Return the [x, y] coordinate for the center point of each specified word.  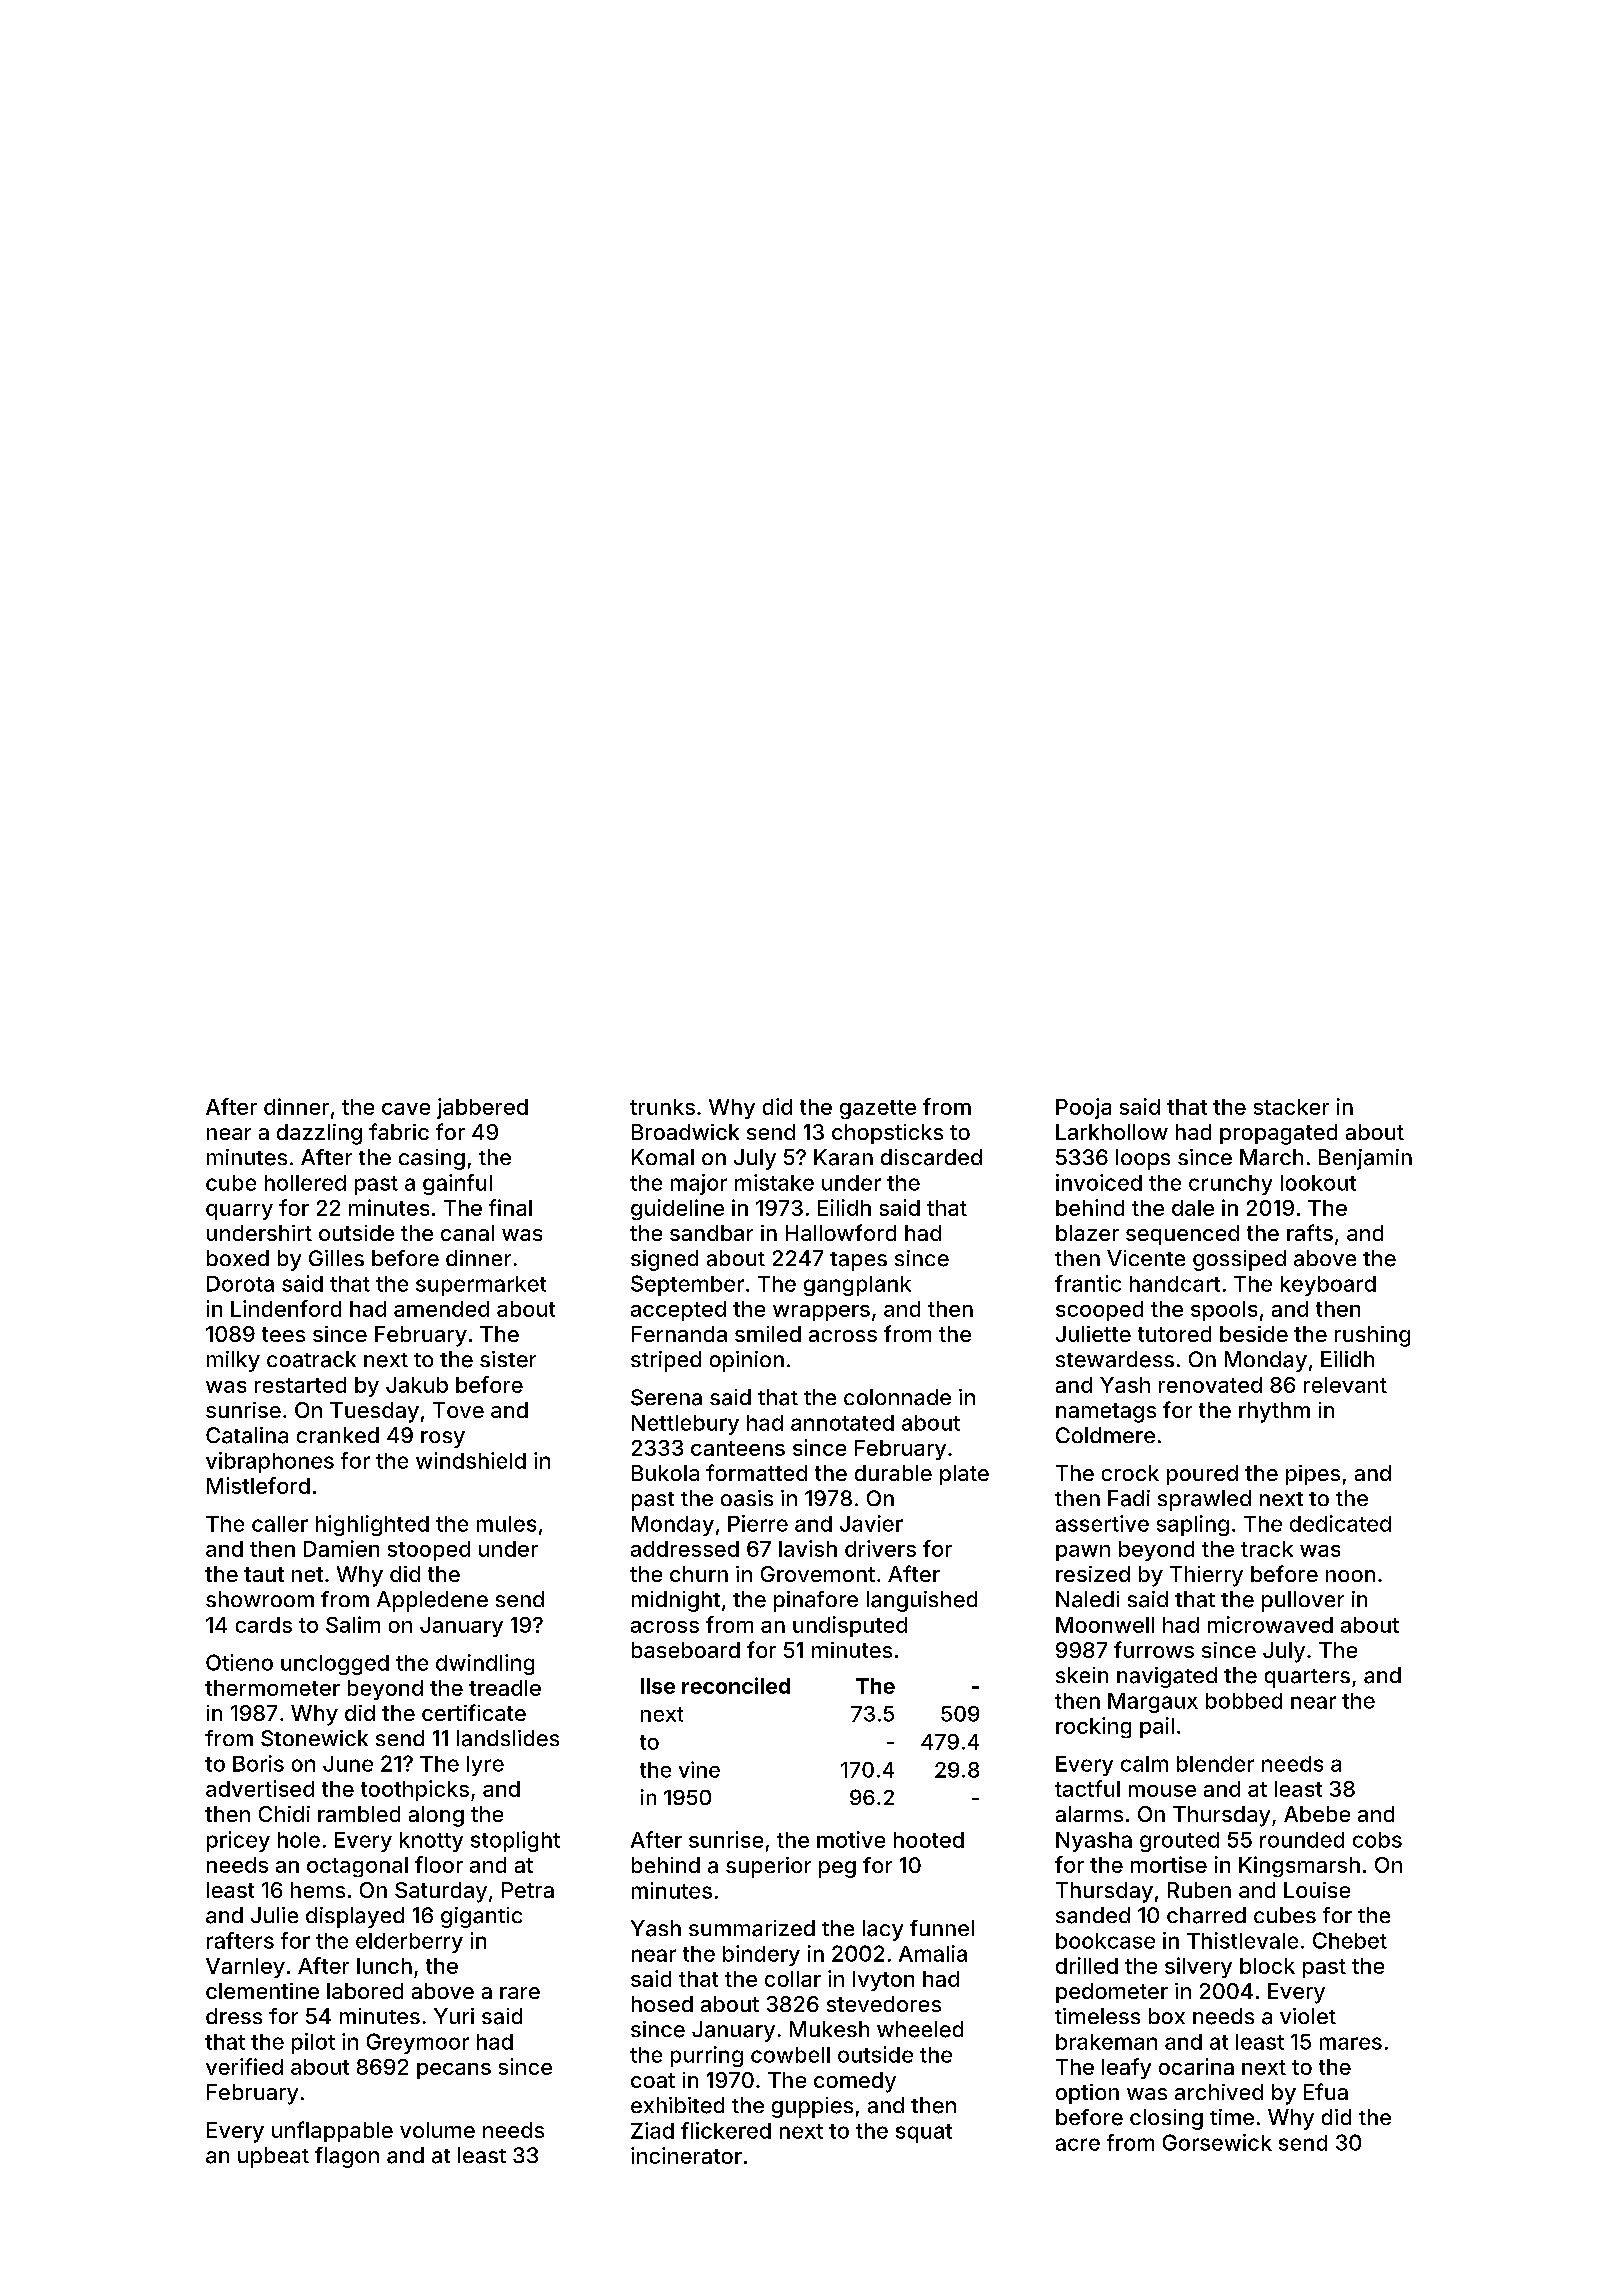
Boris [258, 1763]
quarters [1307, 1678]
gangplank [857, 1286]
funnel [942, 1928]
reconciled [736, 1685]
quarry [239, 1212]
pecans [454, 2071]
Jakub [417, 1385]
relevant [1345, 1385]
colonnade [897, 1397]
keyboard [1328, 1286]
